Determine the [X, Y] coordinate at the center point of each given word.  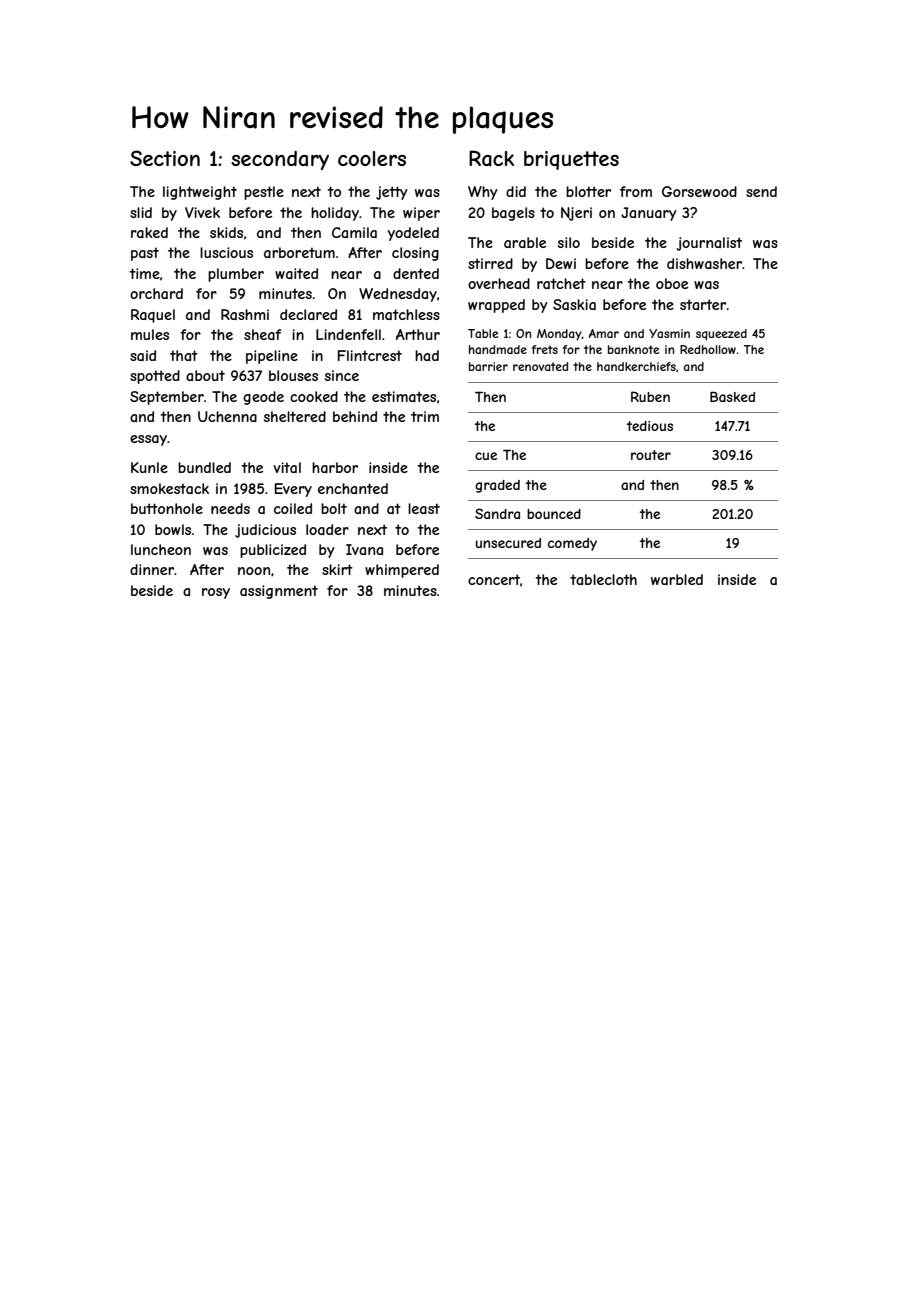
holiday [335, 214]
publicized [273, 551]
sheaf [262, 334]
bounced [554, 514]
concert [494, 579]
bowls [173, 529]
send [761, 191]
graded [497, 486]
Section [165, 158]
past [145, 254]
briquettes [571, 160]
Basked [732, 396]
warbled [677, 579]
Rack [491, 158]
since [342, 375]
